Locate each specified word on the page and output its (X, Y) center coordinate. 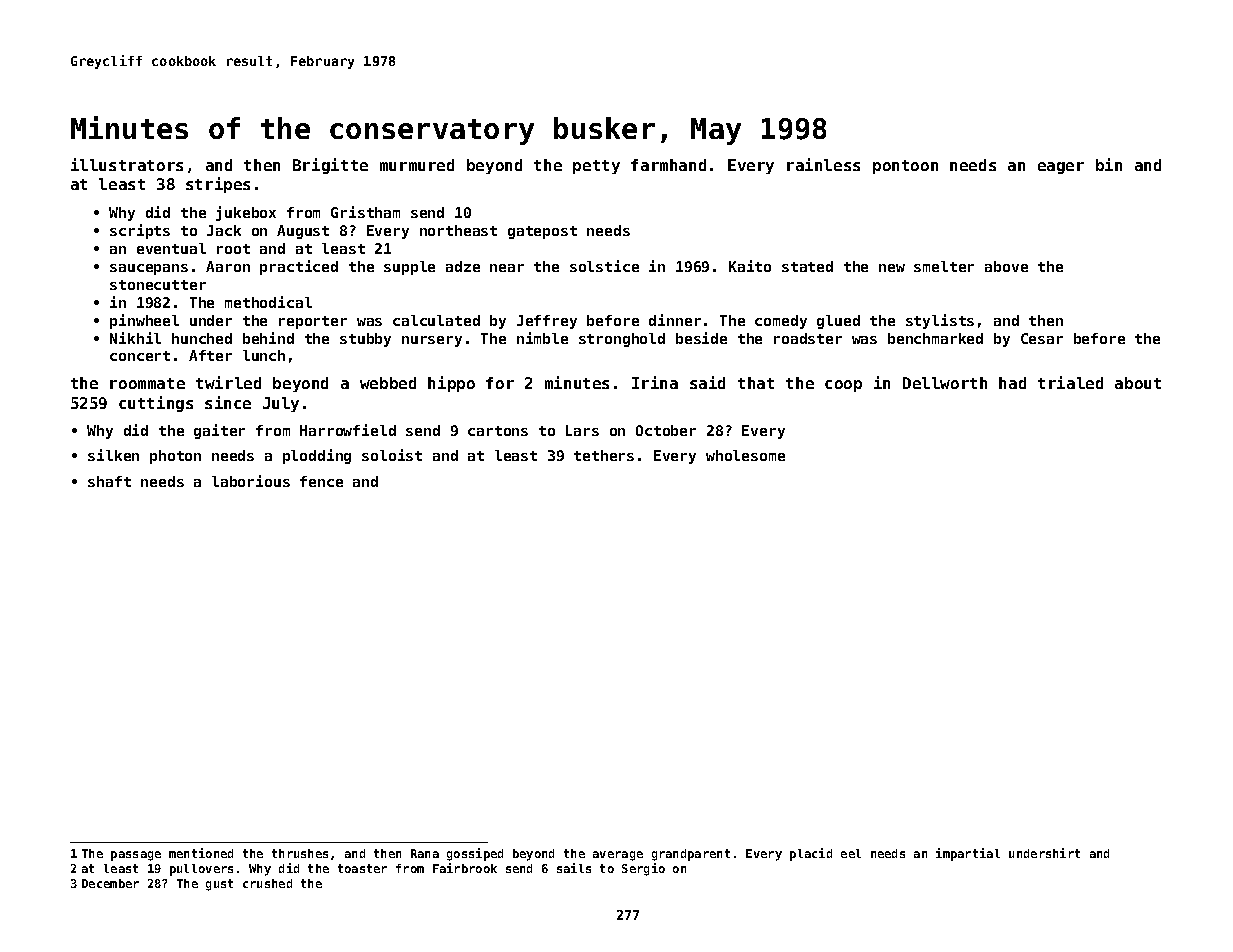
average (618, 856)
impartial (968, 854)
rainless (823, 164)
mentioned (201, 853)
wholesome (745, 455)
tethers (604, 455)
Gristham (365, 212)
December (110, 883)
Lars (582, 430)
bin (1109, 164)
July (281, 404)
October (666, 430)
